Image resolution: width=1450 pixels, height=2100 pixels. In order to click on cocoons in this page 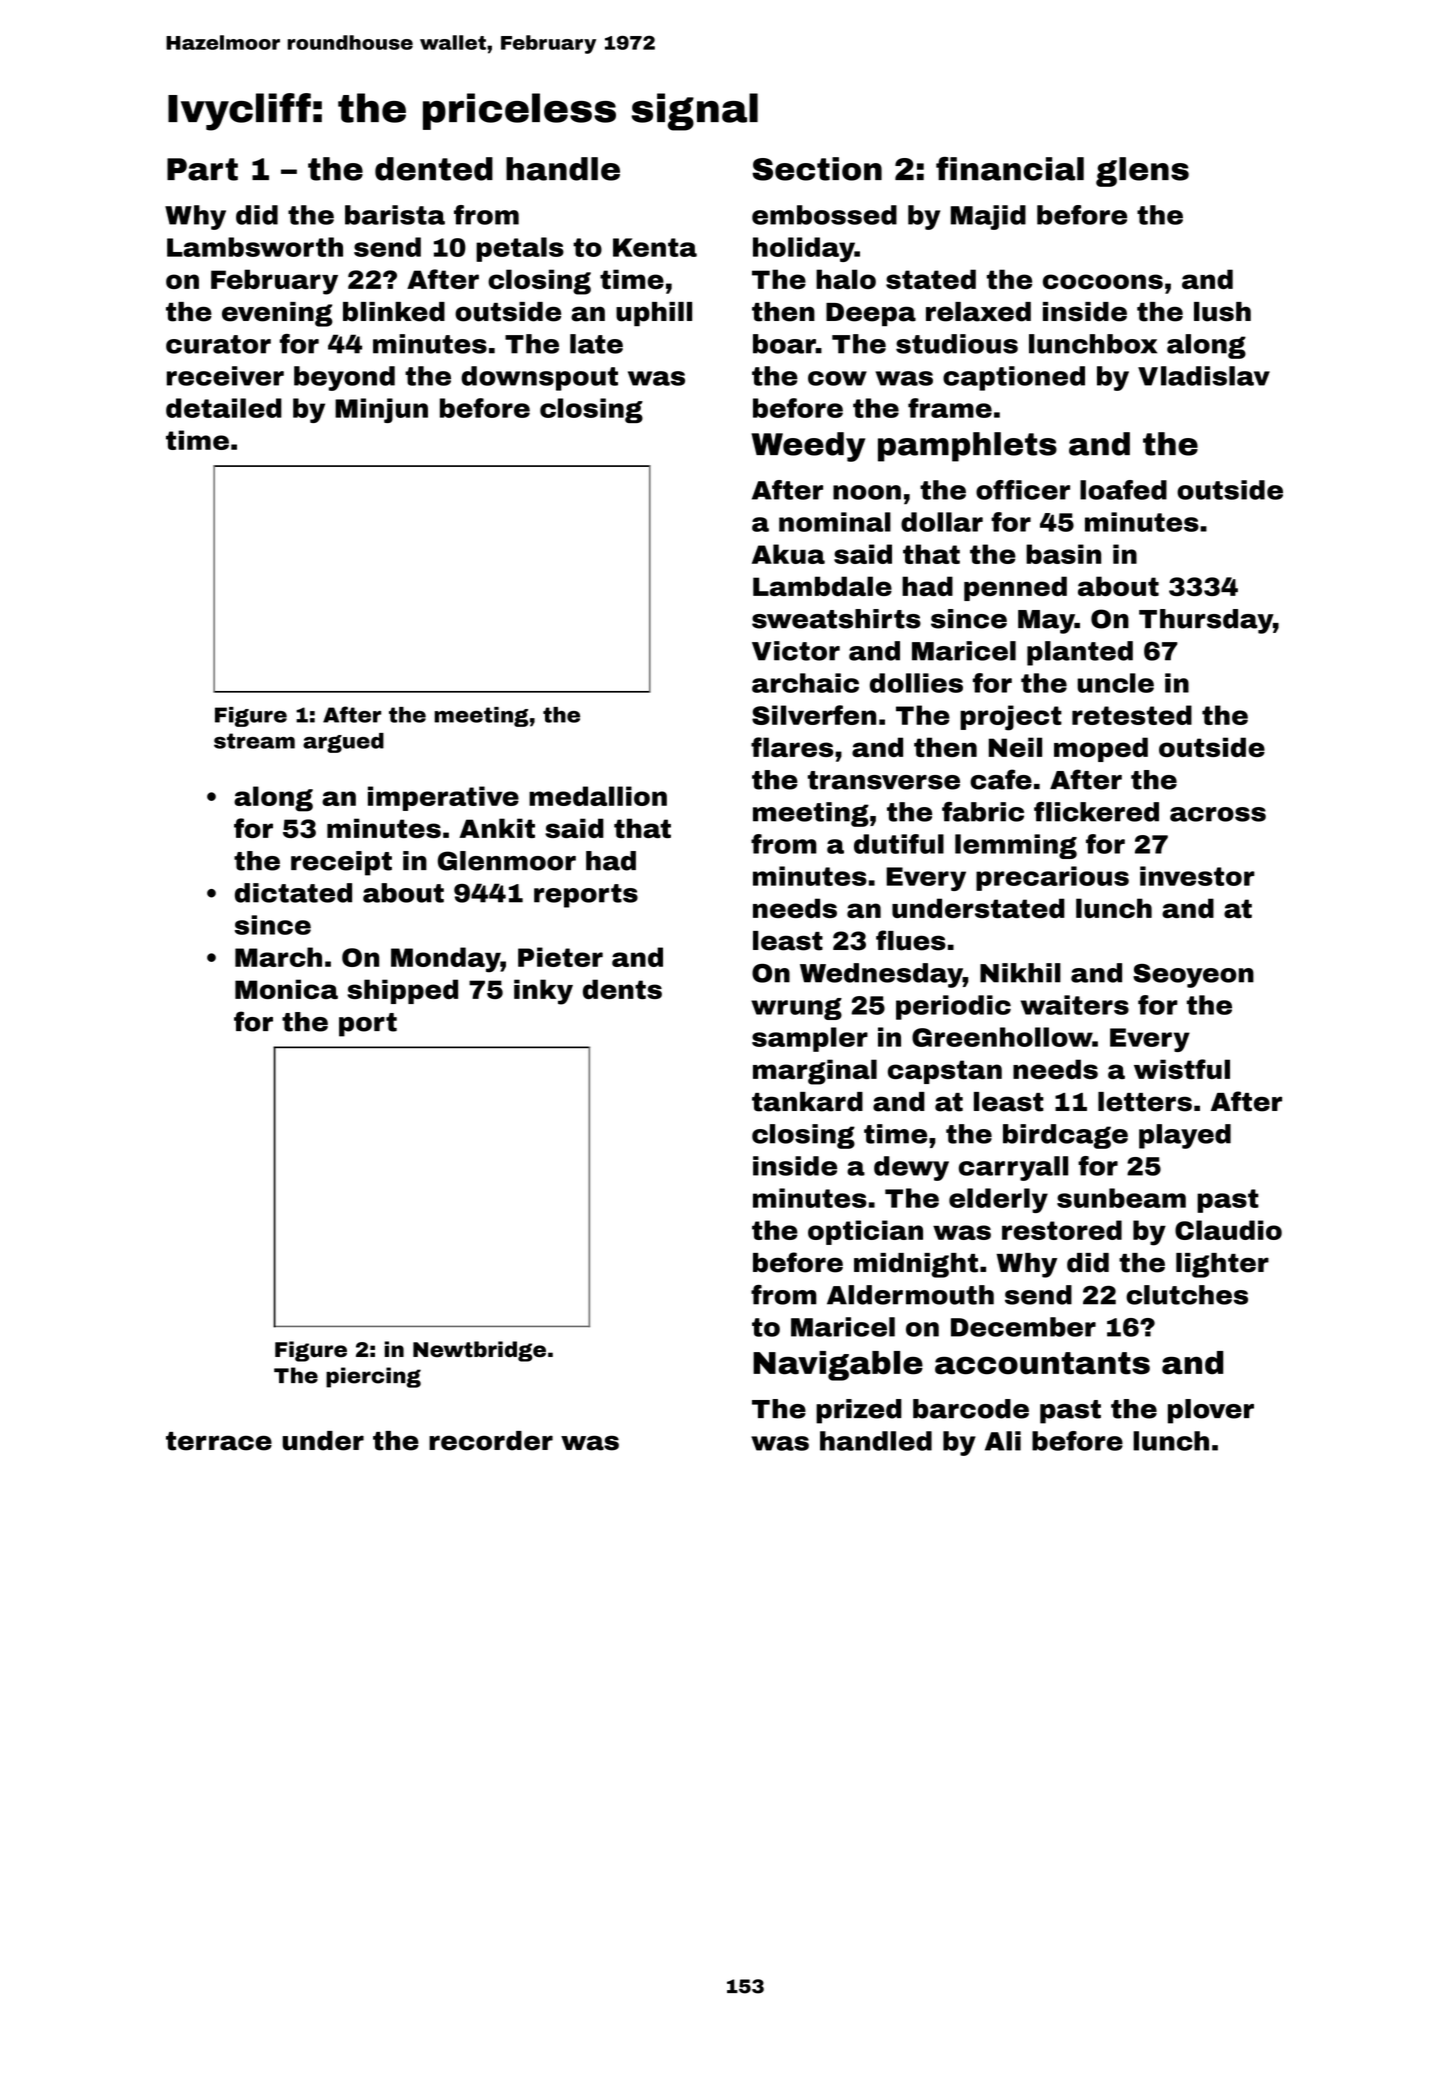, I will do `click(1103, 281)`.
